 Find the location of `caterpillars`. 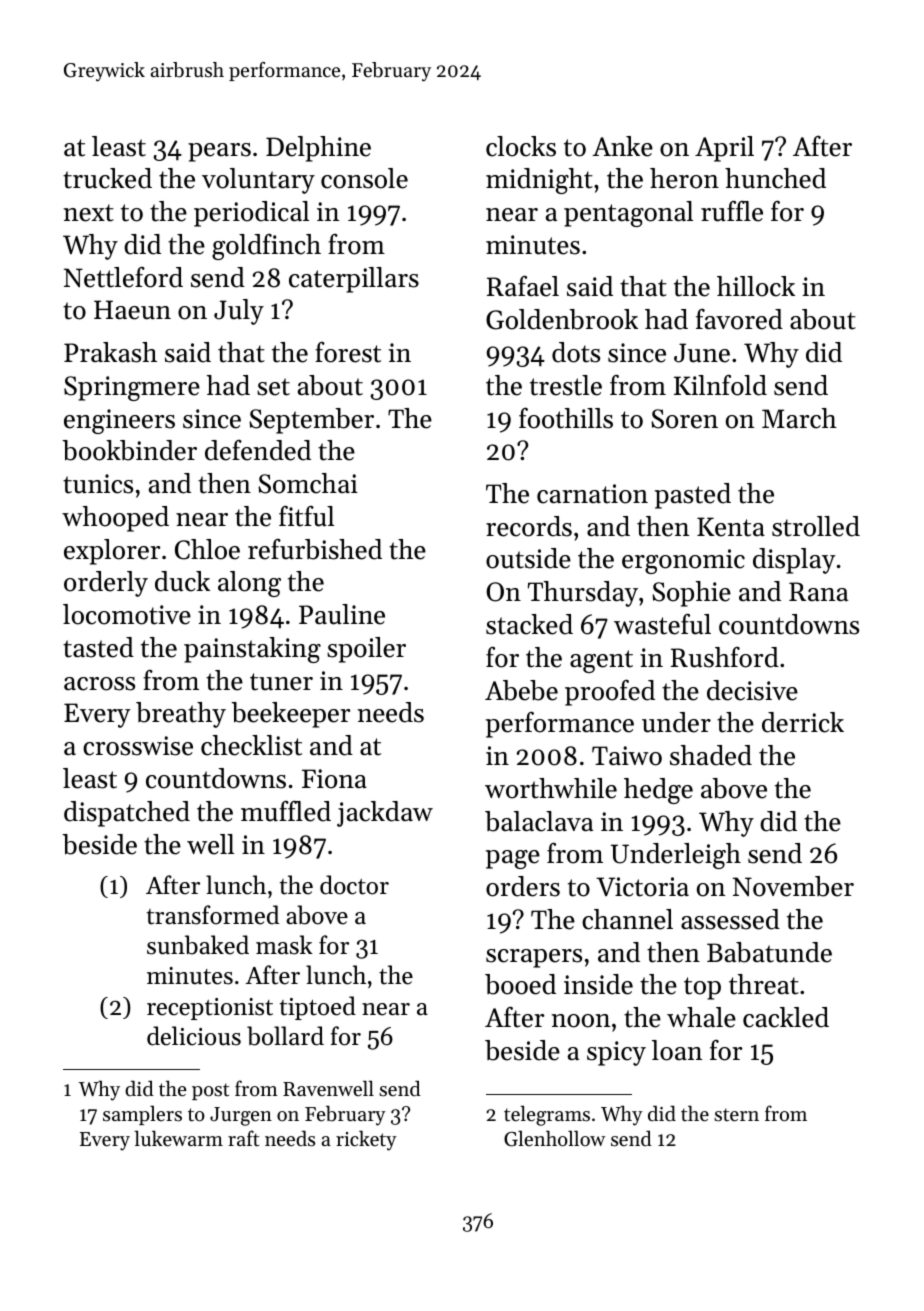

caterpillars is located at coordinates (354, 280).
